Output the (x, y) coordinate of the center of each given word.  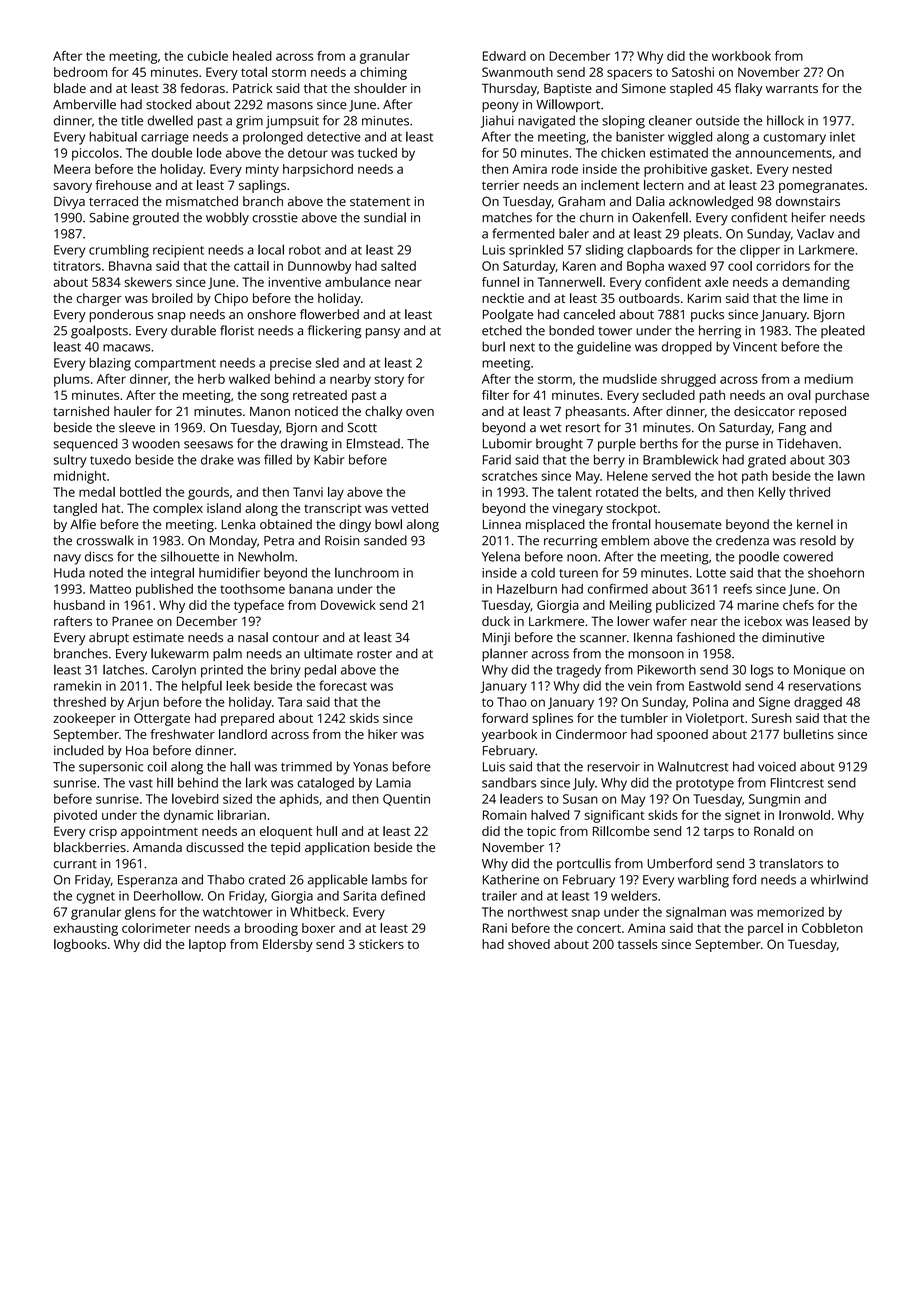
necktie (503, 298)
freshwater (182, 734)
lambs (389, 879)
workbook (741, 56)
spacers (629, 74)
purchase (842, 396)
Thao (512, 702)
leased (831, 621)
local (271, 249)
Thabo (226, 879)
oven (420, 412)
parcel (765, 929)
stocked (168, 104)
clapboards (659, 251)
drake (217, 459)
